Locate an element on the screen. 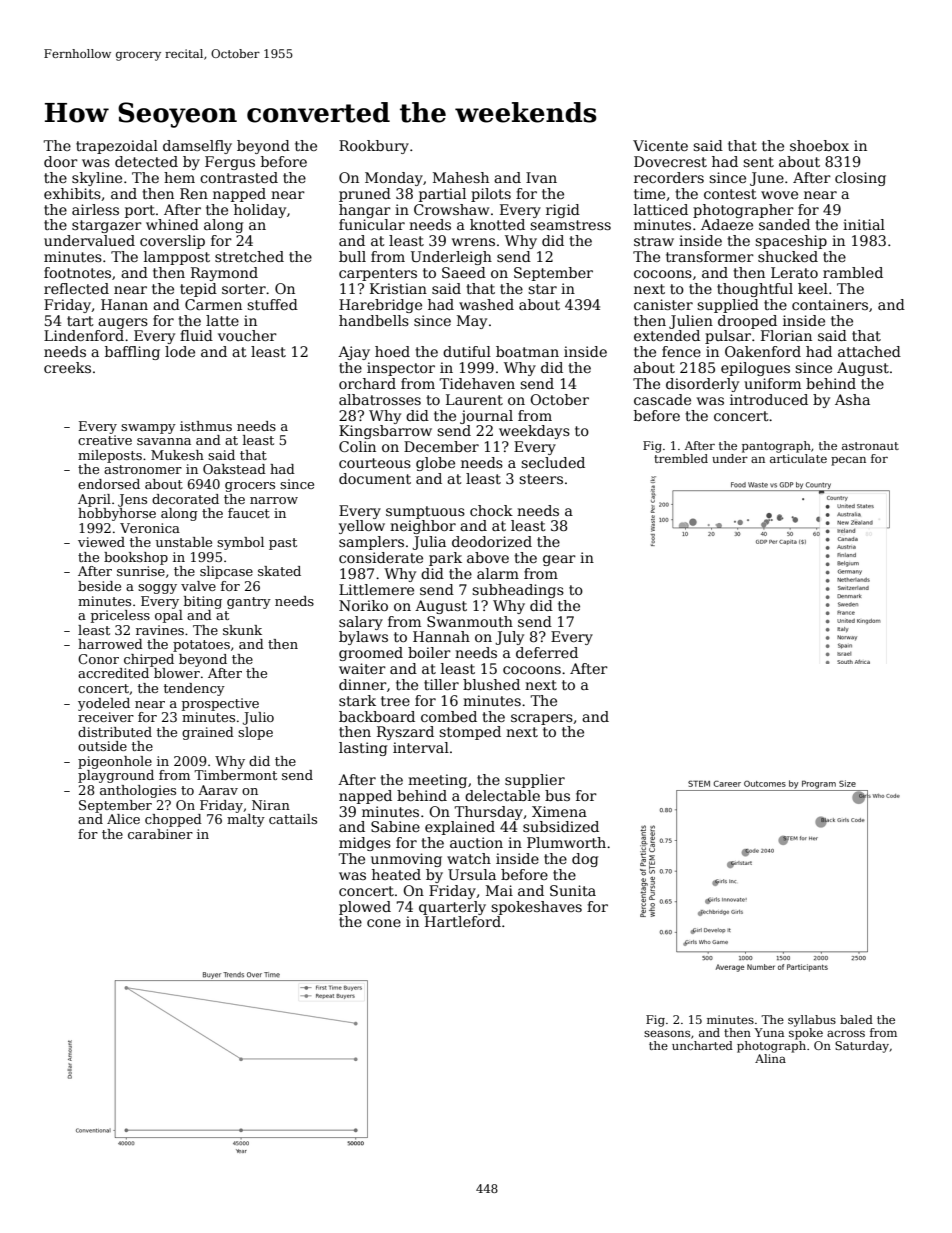 This screenshot has width=952, height=1233. lamppost is located at coordinates (177, 258).
